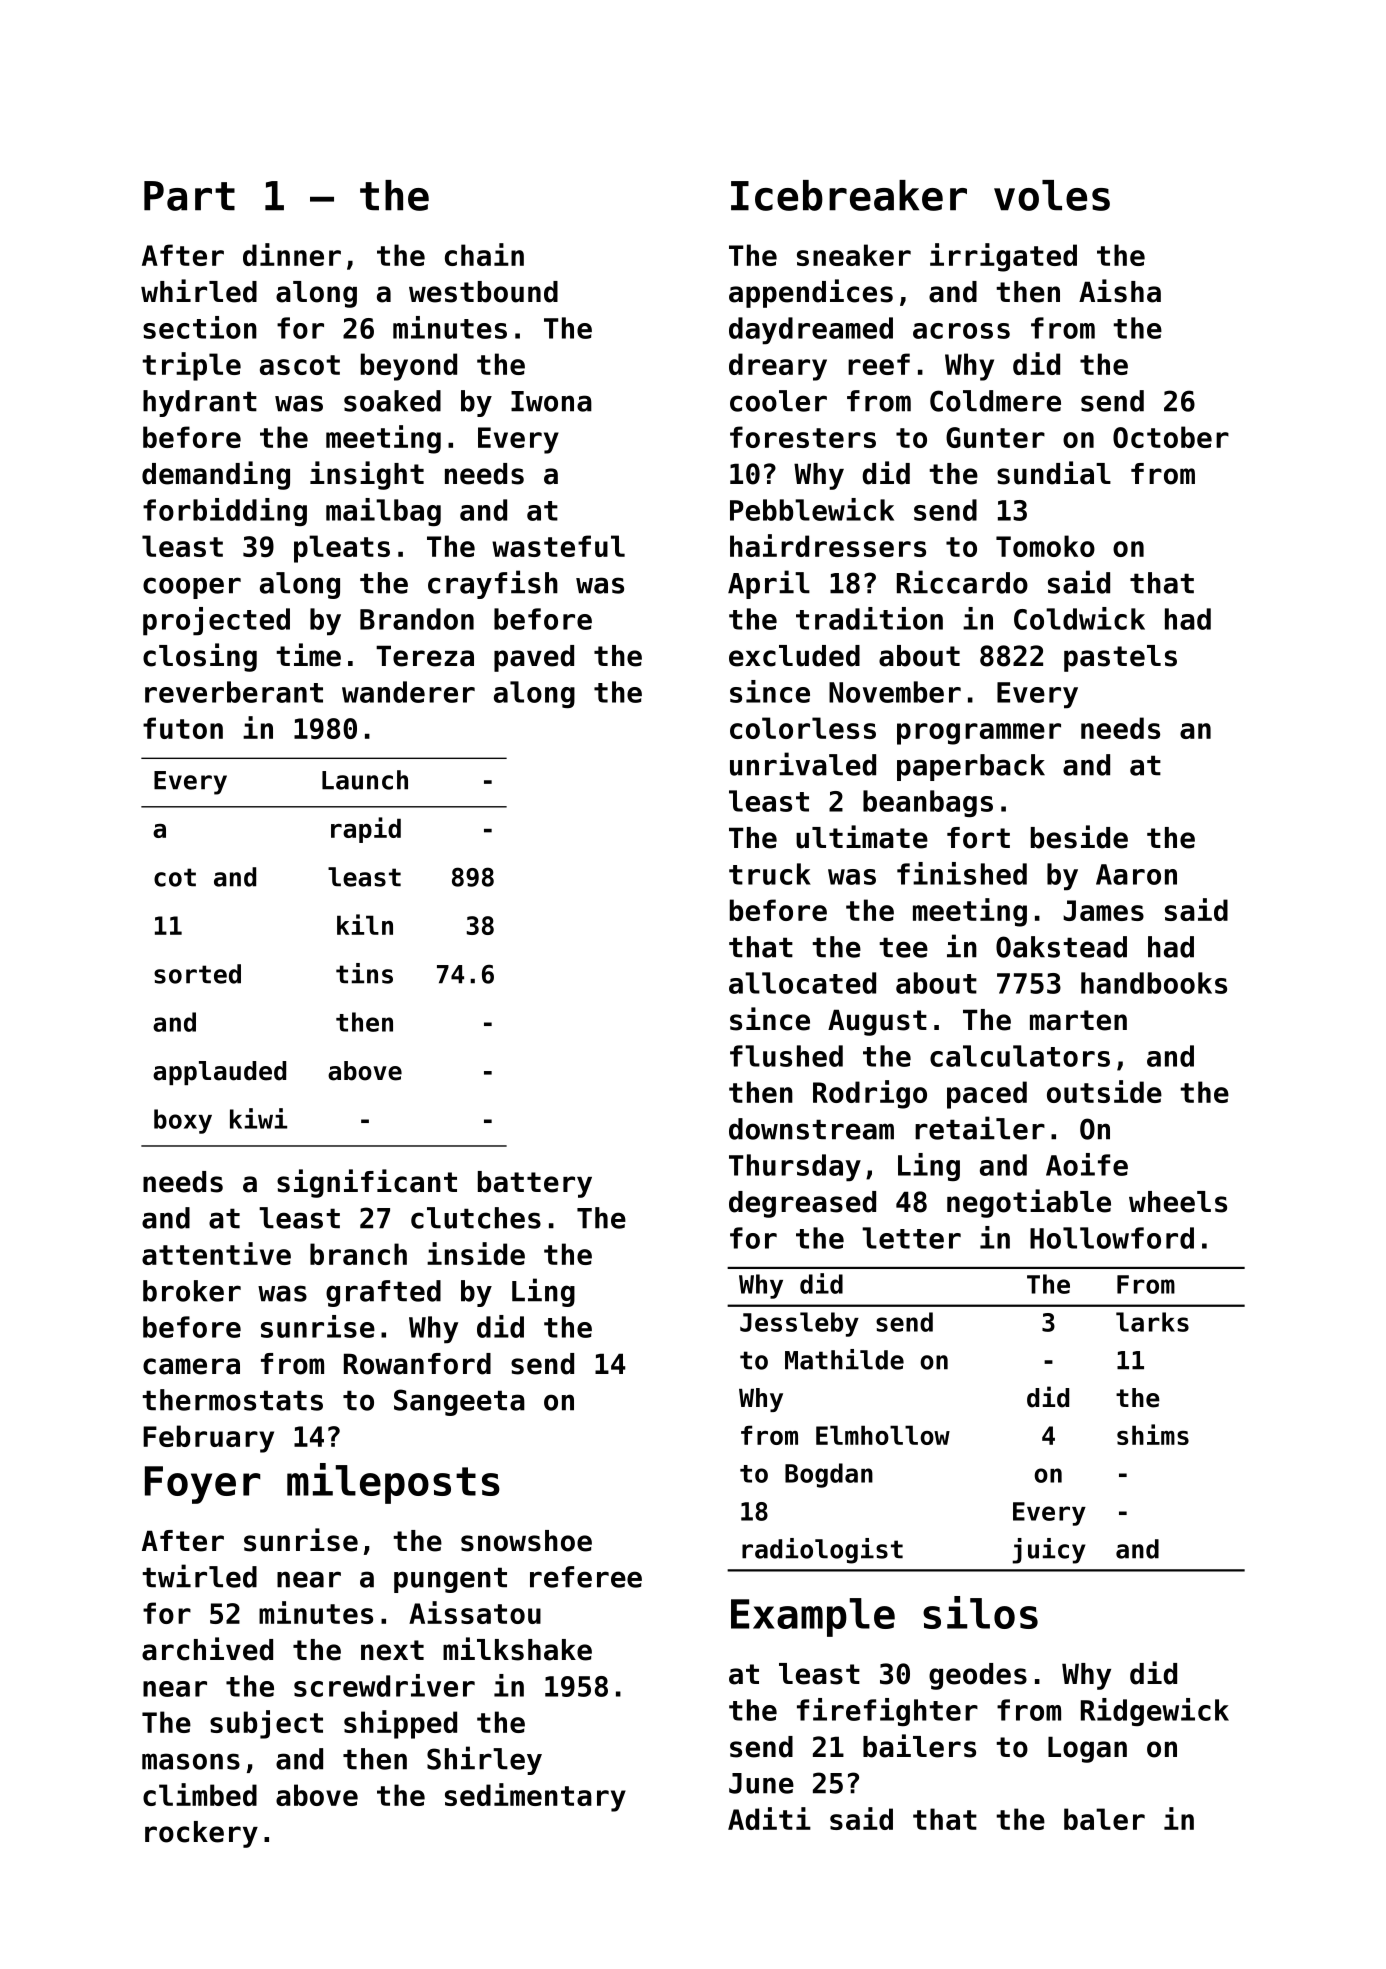  What do you see at coordinates (191, 1761) in the page?
I see `masons` at bounding box center [191, 1761].
